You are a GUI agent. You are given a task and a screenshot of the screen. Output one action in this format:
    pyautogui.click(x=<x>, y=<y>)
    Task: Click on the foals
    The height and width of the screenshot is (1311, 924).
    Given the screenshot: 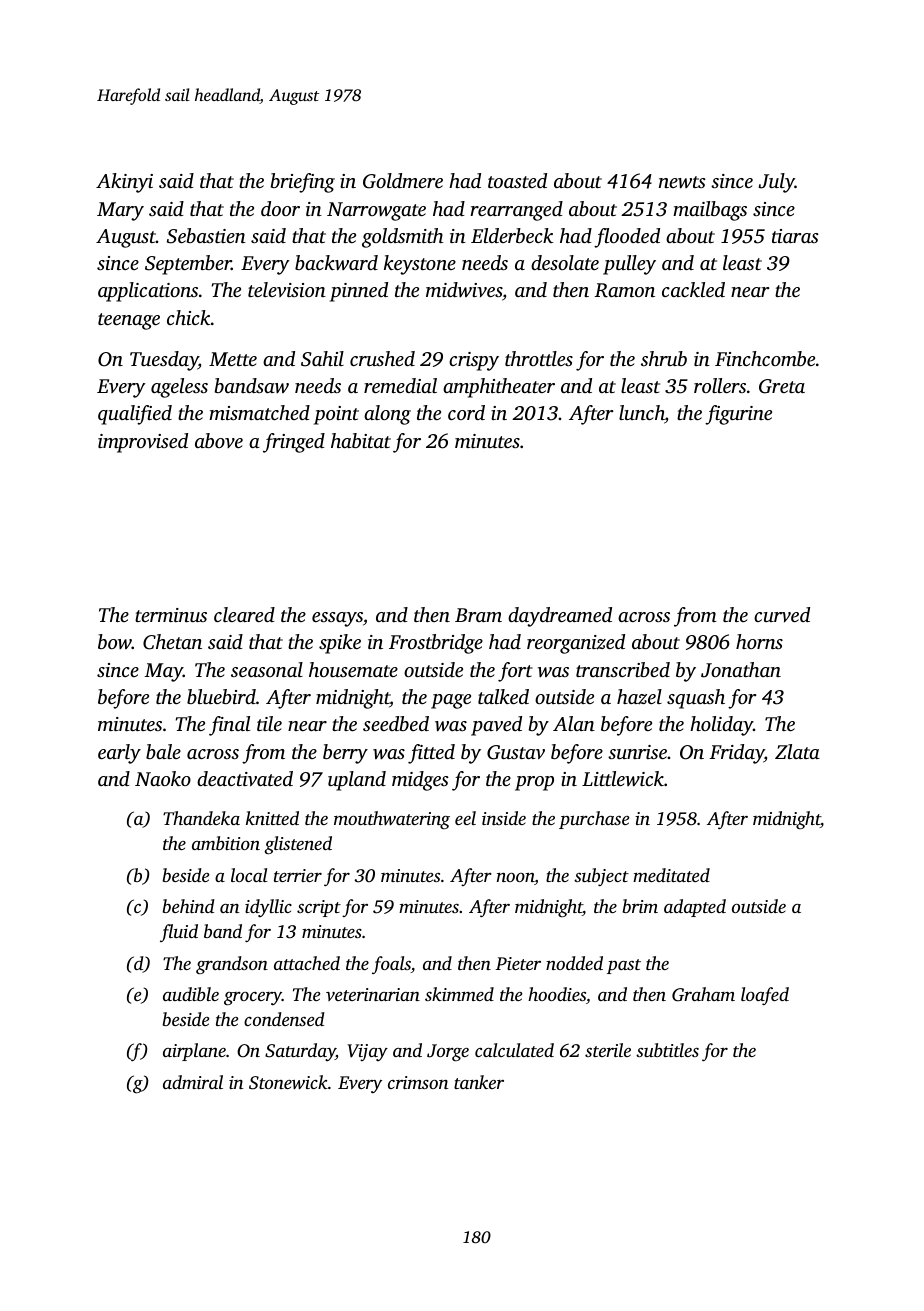 What is the action you would take?
    pyautogui.click(x=391, y=965)
